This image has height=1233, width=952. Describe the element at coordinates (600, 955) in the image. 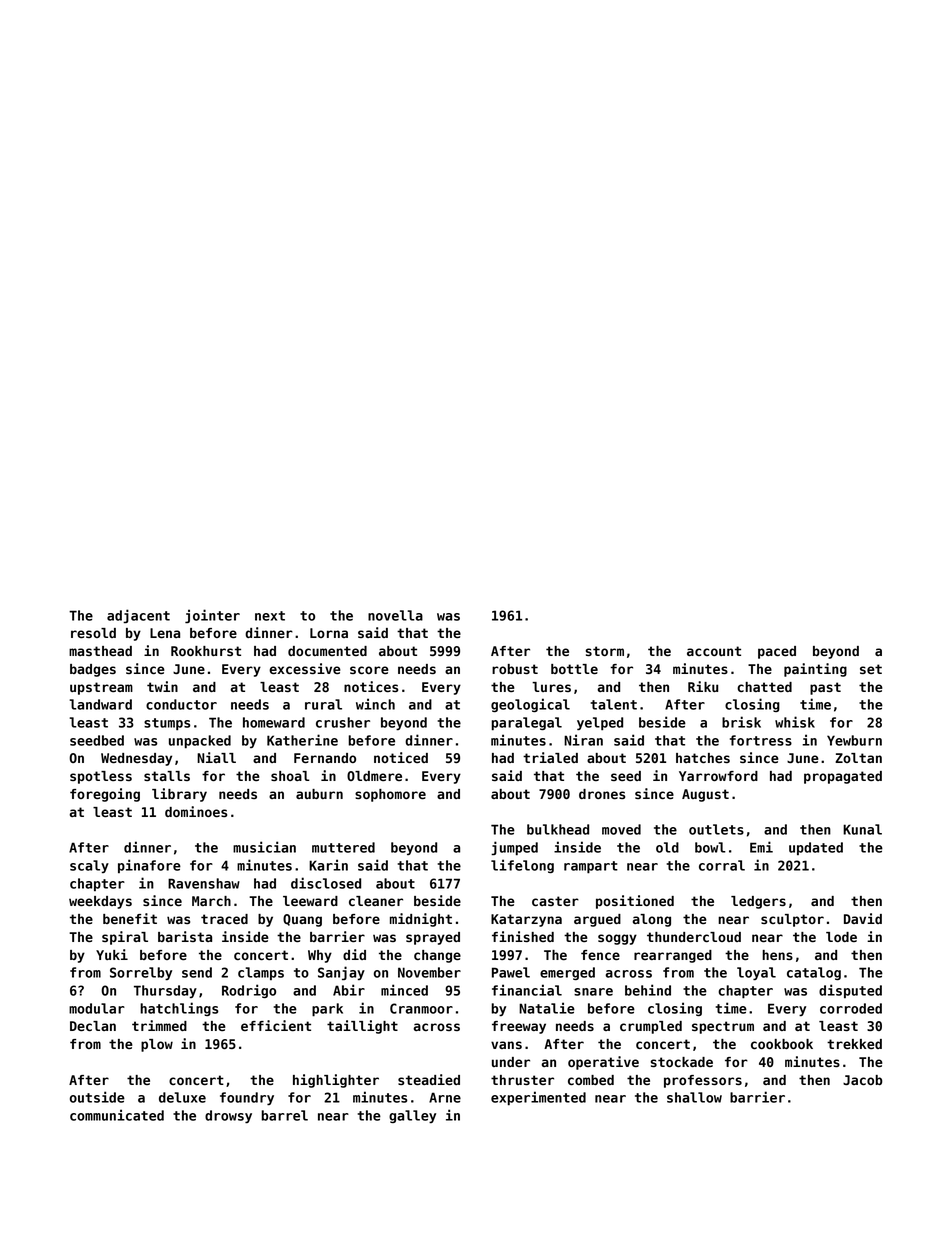

I see `fence` at that location.
